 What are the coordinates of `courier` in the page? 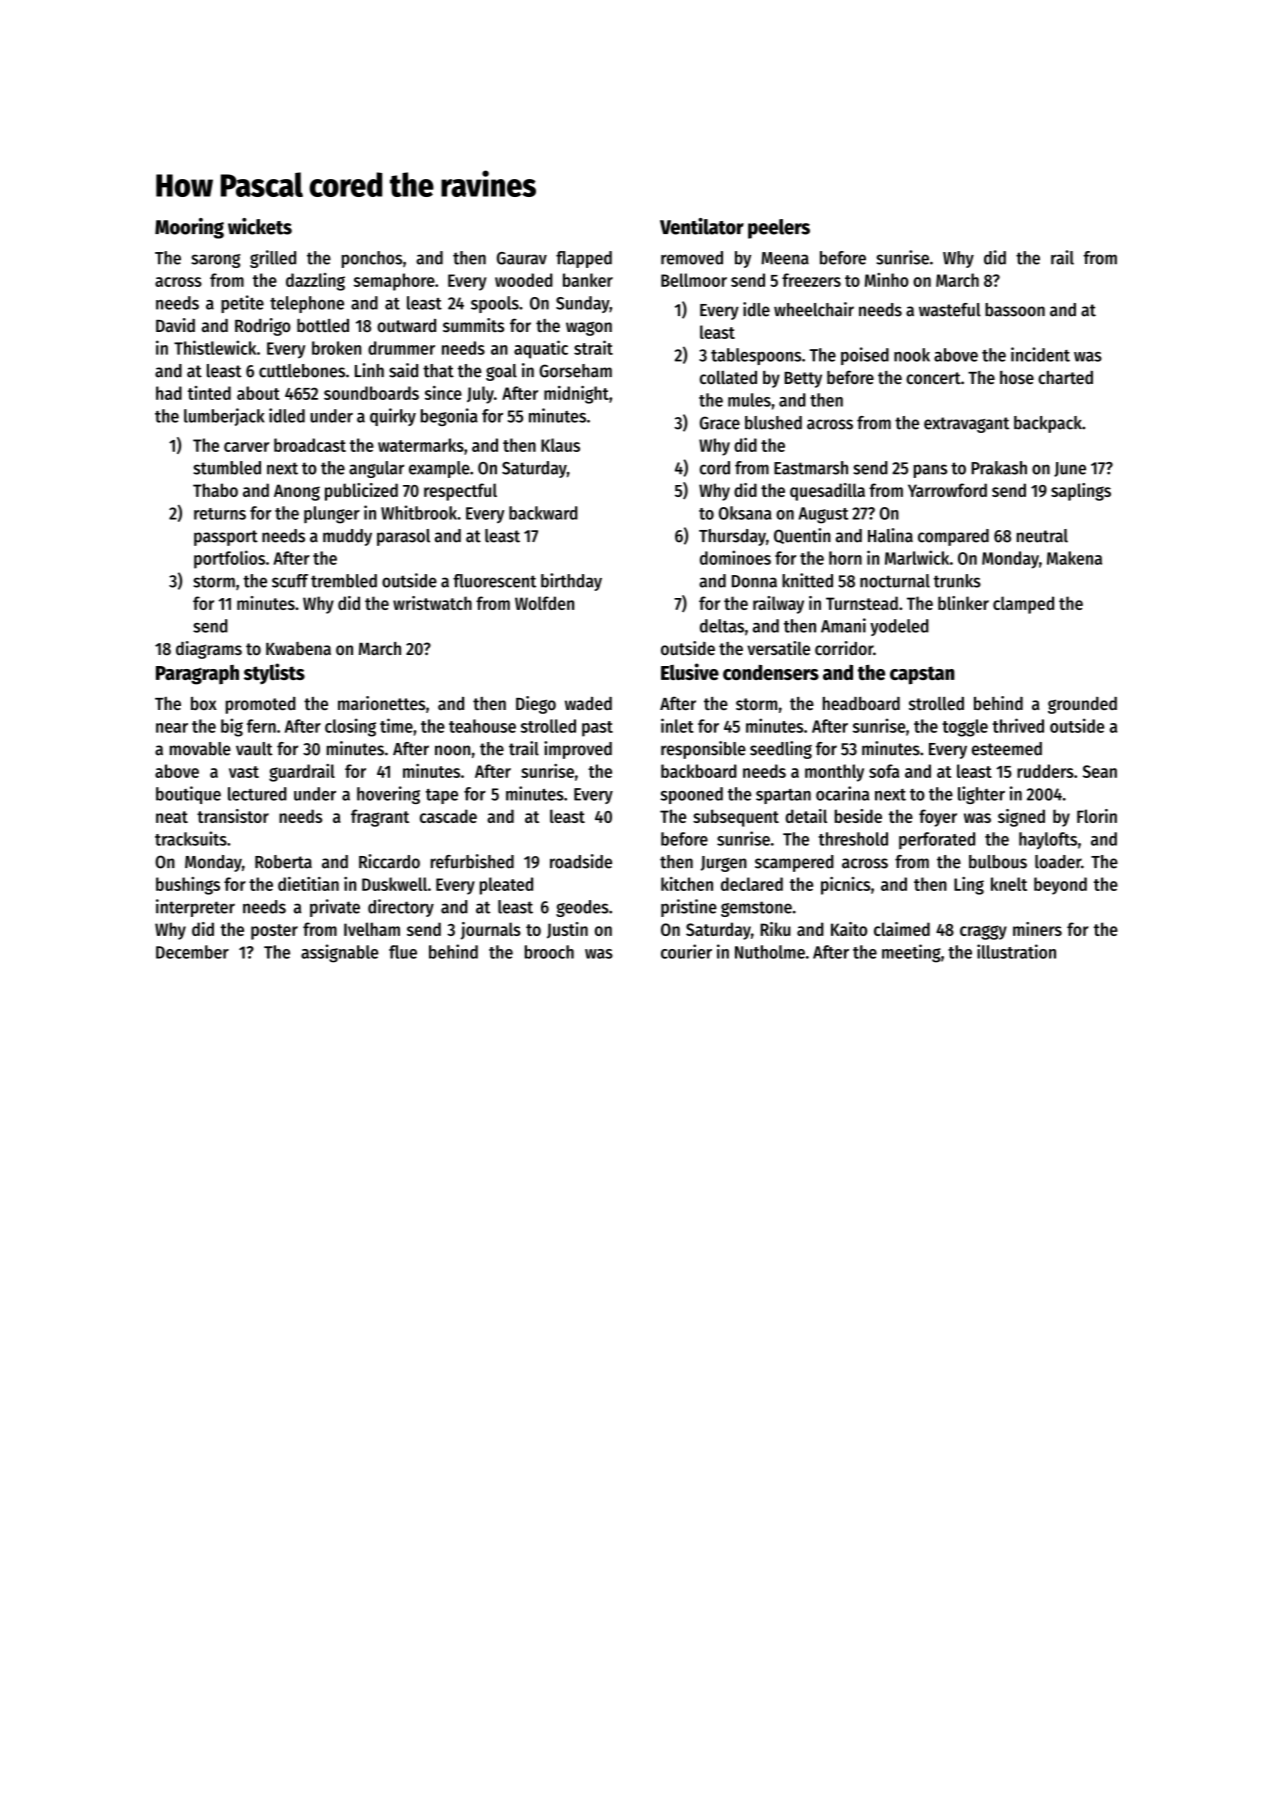 It's located at (686, 951).
